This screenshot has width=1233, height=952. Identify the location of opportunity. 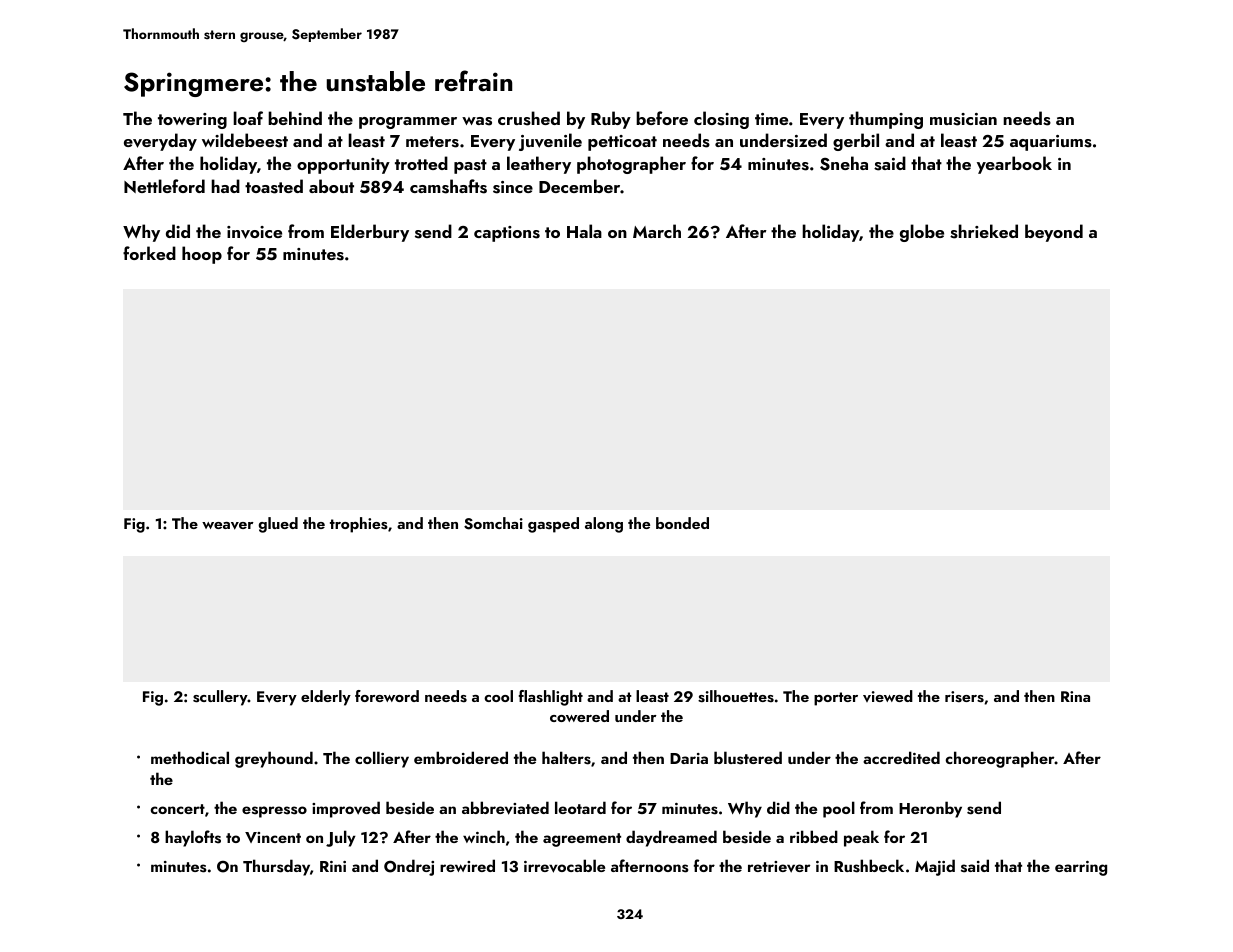
(343, 166).
